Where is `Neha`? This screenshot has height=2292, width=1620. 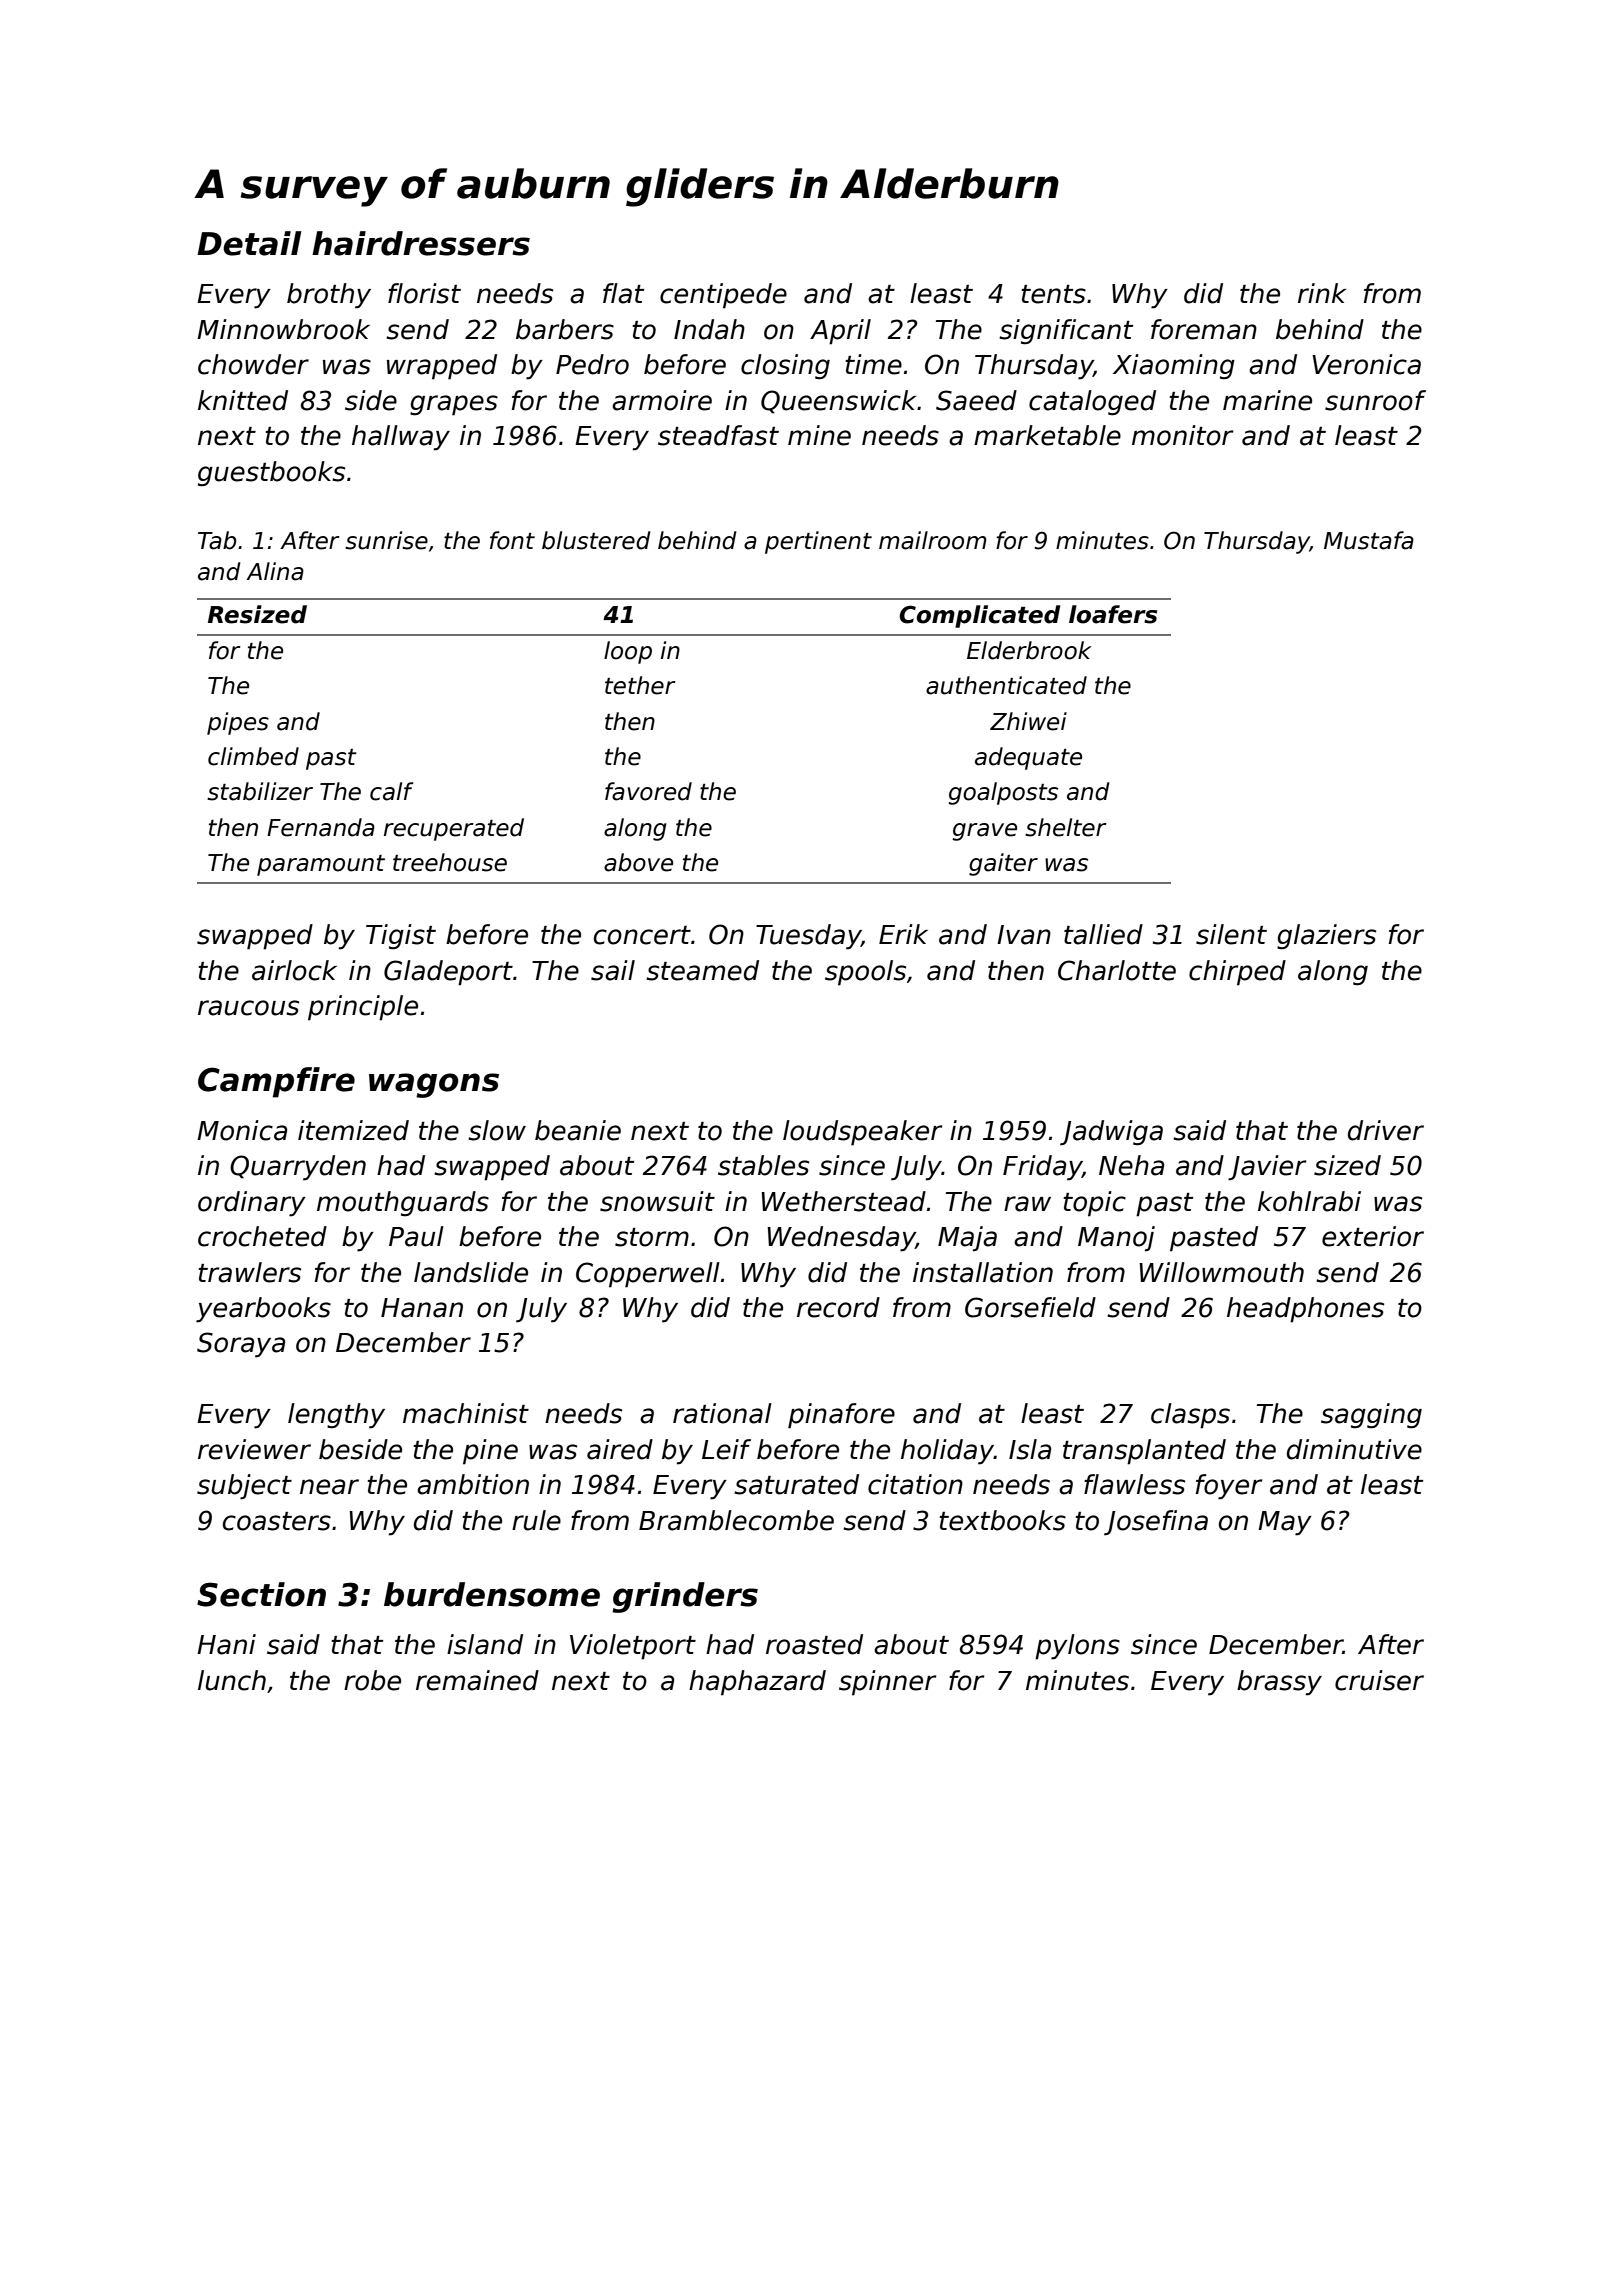 Neha is located at coordinates (1131, 1165).
